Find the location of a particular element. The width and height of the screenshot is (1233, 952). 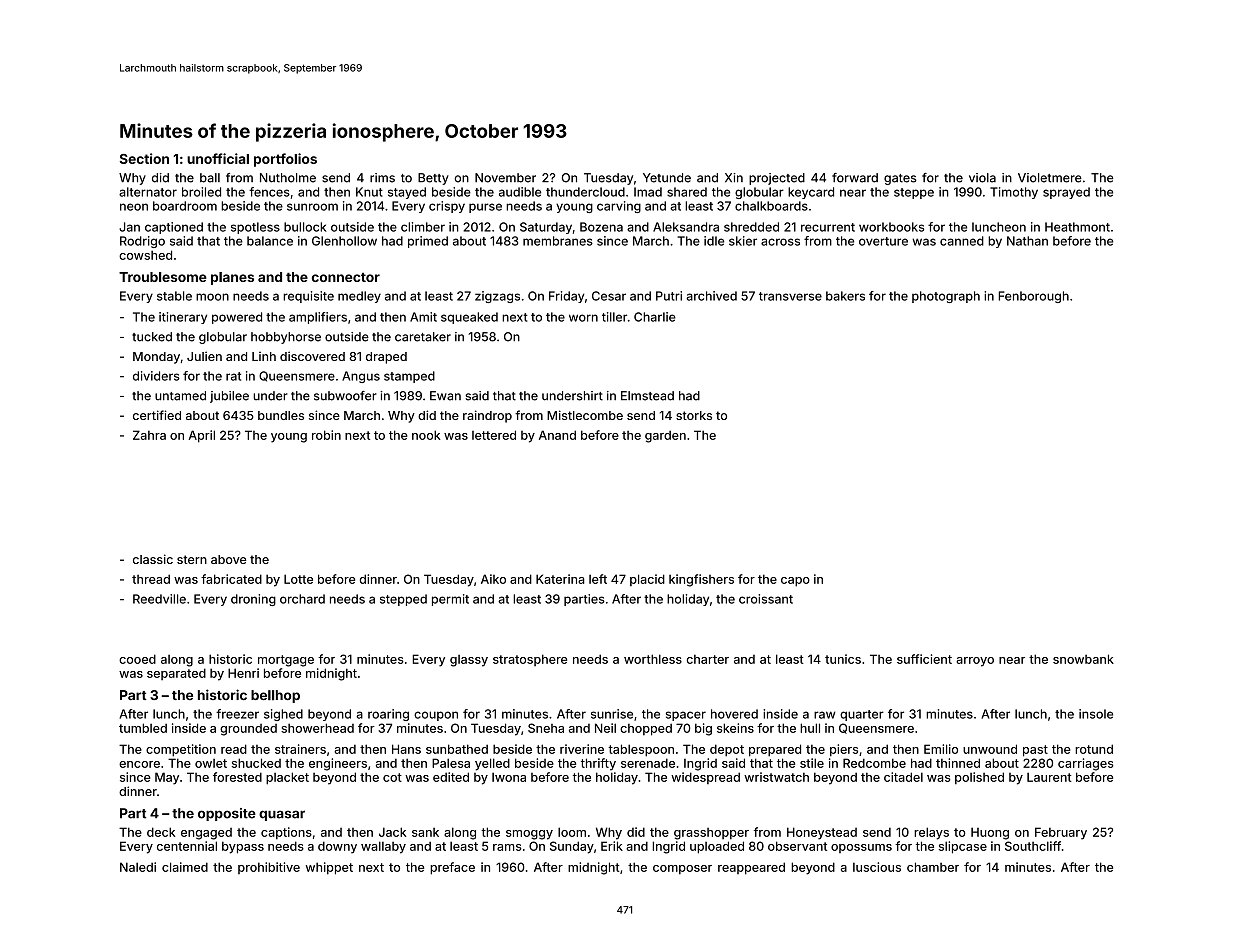

Anand is located at coordinates (557, 435).
